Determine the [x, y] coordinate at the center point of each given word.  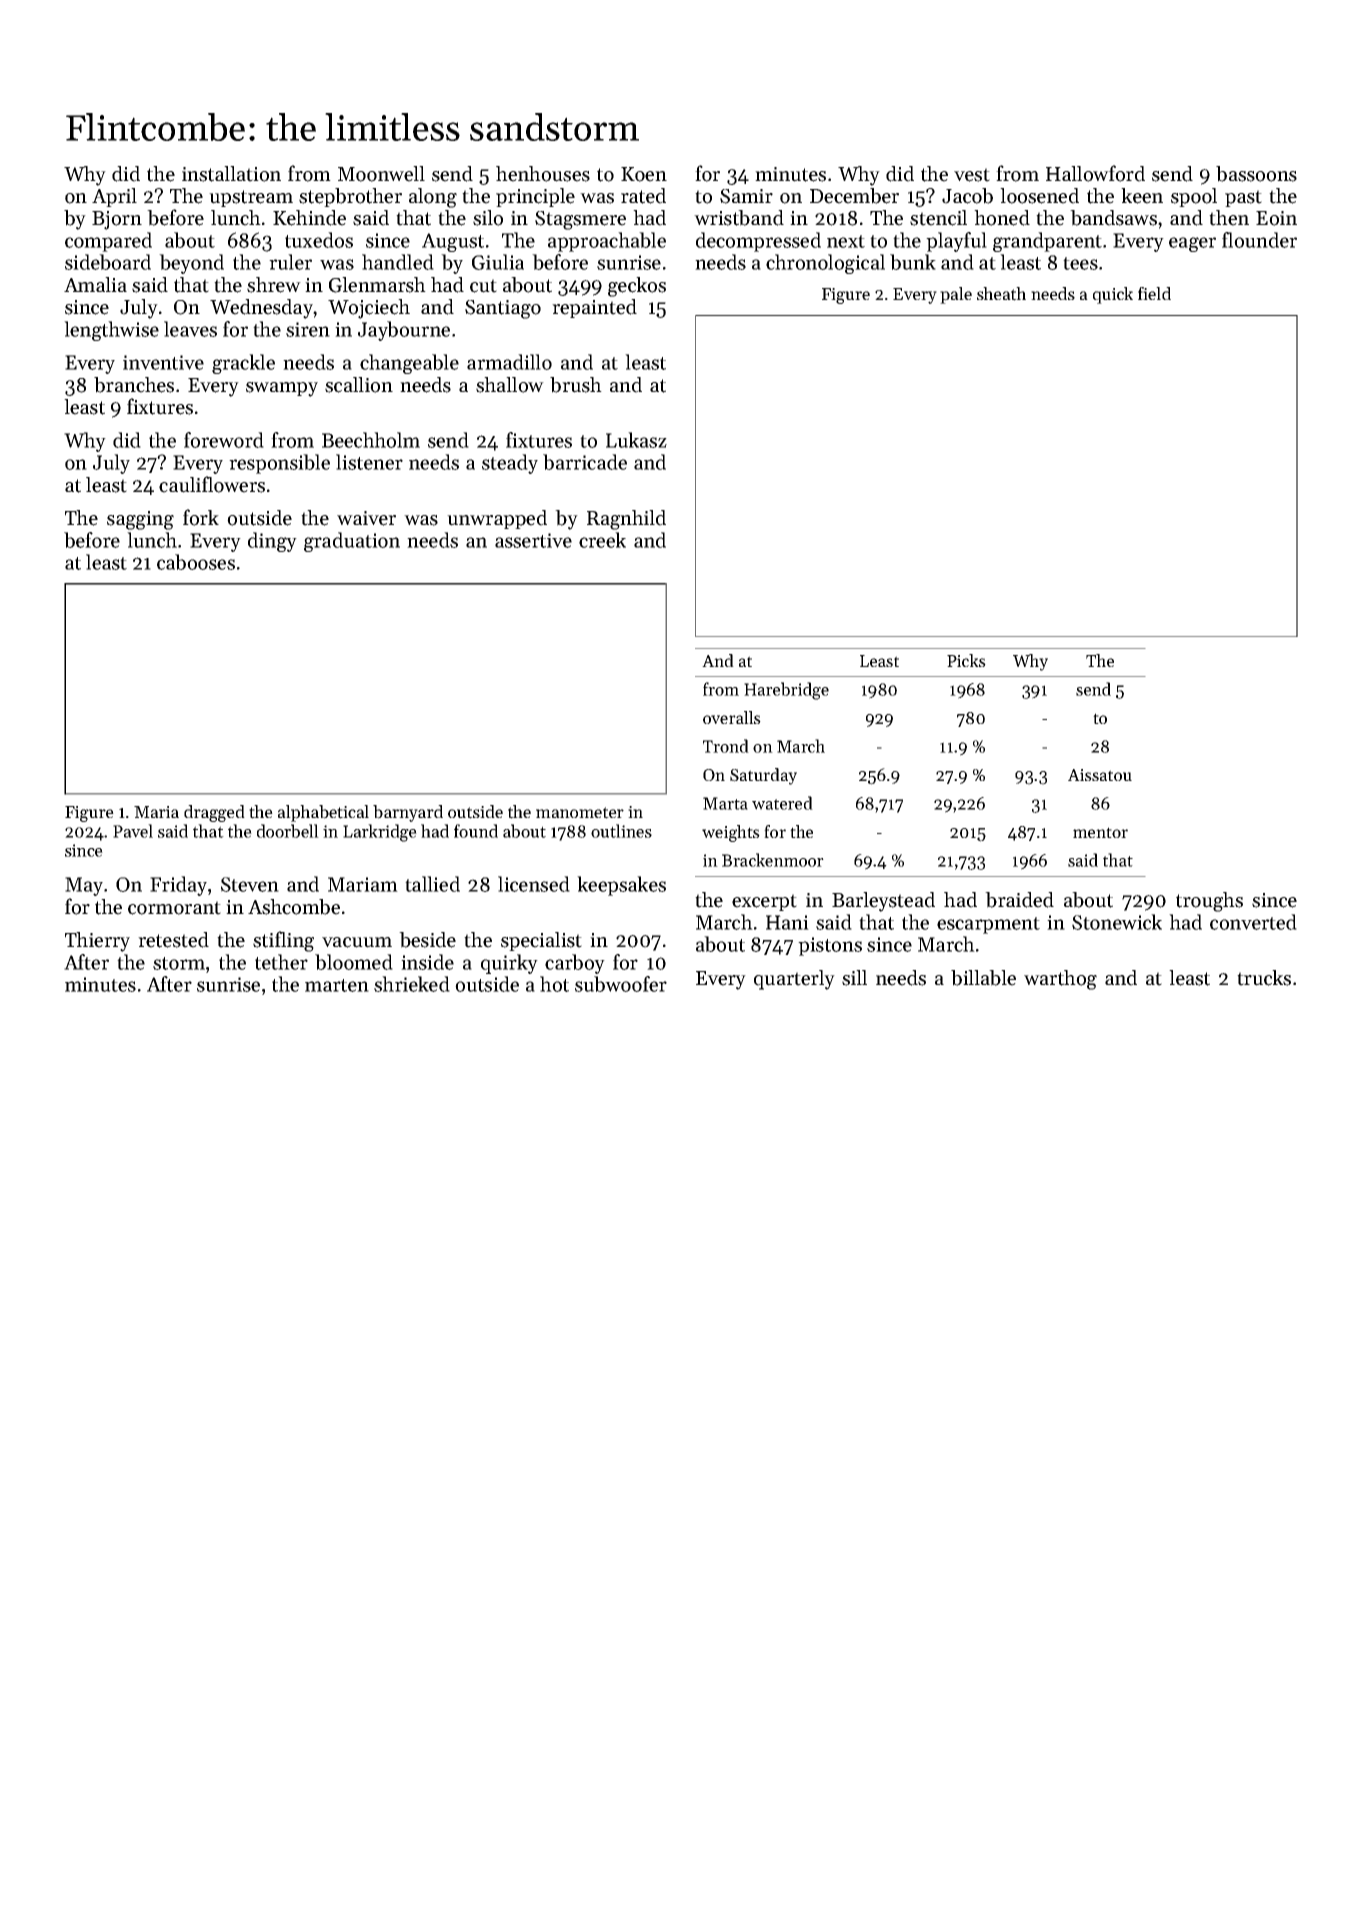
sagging [140, 520]
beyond [191, 264]
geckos [637, 287]
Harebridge [786, 691]
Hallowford [1095, 173]
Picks [966, 660]
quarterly [794, 980]
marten [337, 985]
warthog [1060, 980]
